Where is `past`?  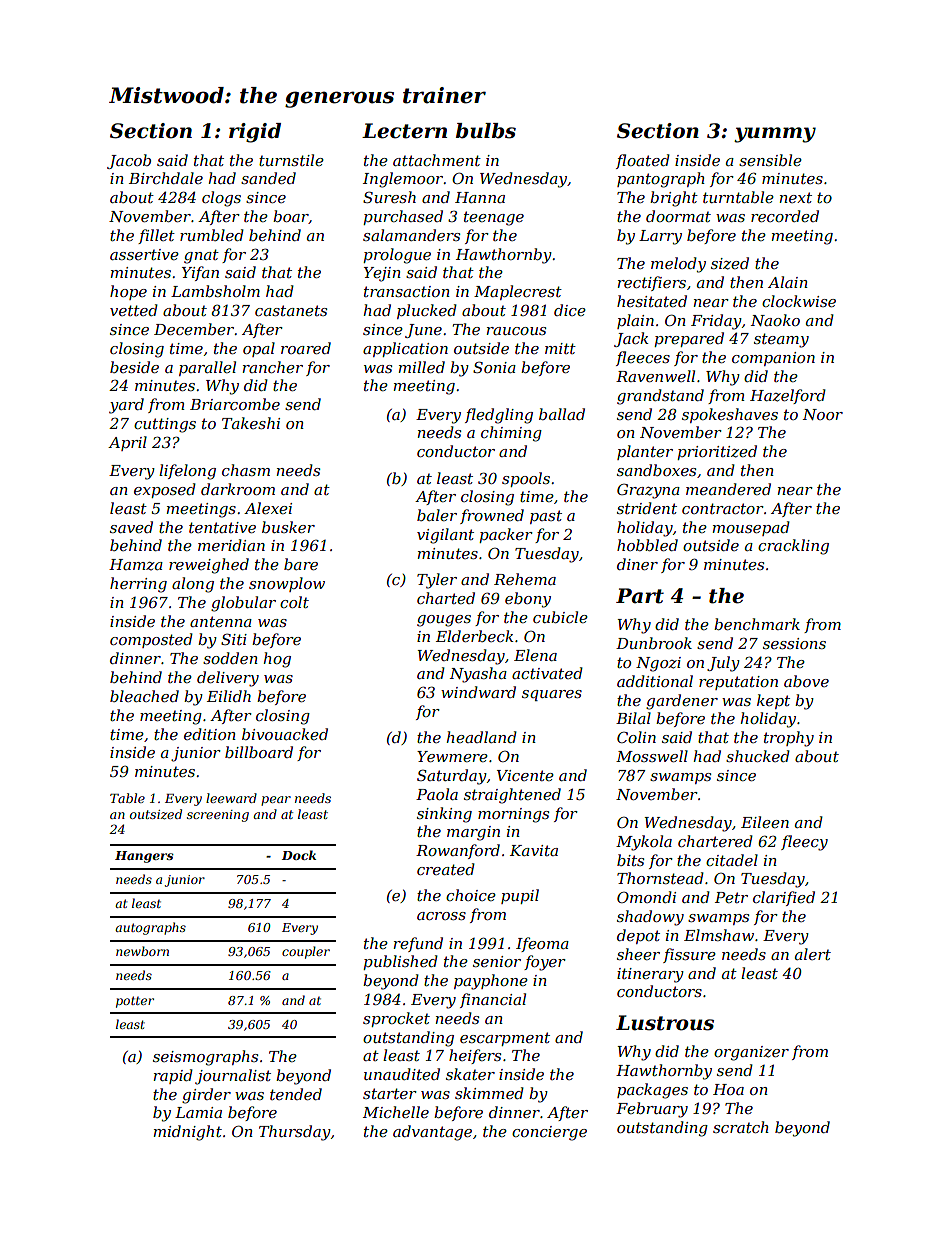
past is located at coordinates (546, 517).
